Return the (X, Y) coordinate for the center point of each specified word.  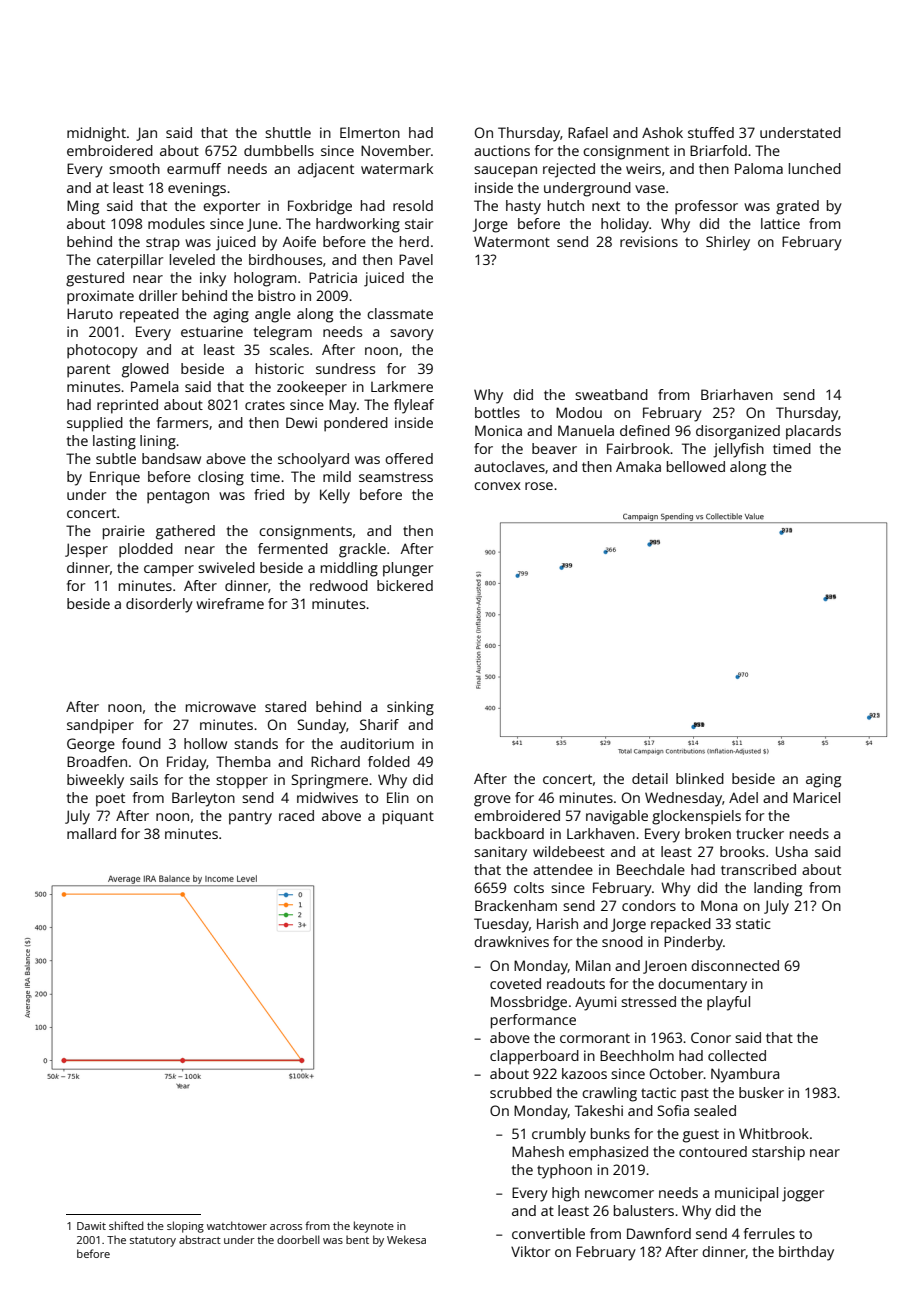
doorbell (298, 1239)
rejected (569, 170)
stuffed (711, 132)
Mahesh (538, 1151)
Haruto (90, 313)
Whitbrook (774, 1133)
